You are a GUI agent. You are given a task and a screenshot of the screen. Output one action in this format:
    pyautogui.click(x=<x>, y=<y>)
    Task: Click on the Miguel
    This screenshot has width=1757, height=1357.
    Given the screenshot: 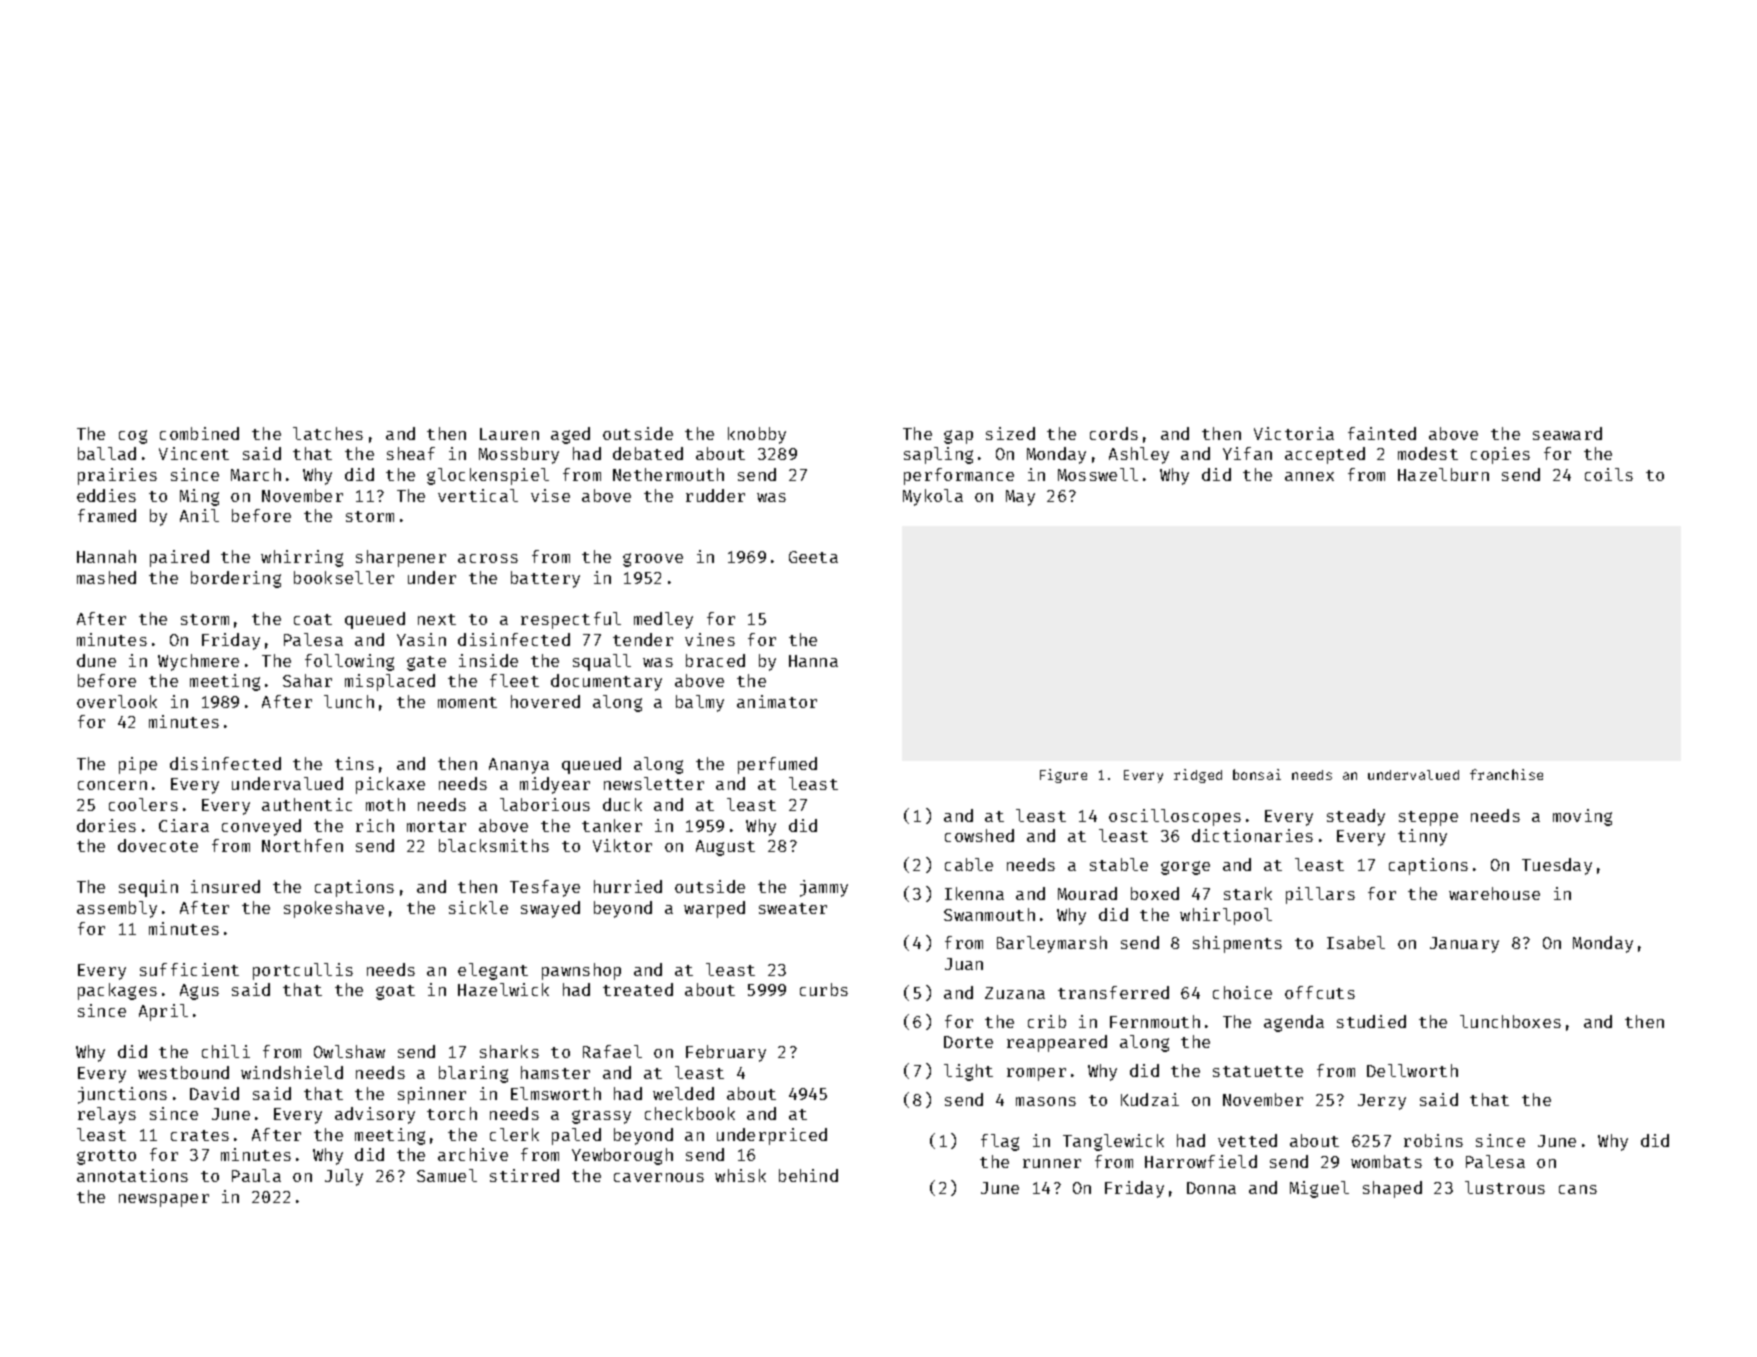 What is the action you would take?
    pyautogui.click(x=1319, y=1189)
